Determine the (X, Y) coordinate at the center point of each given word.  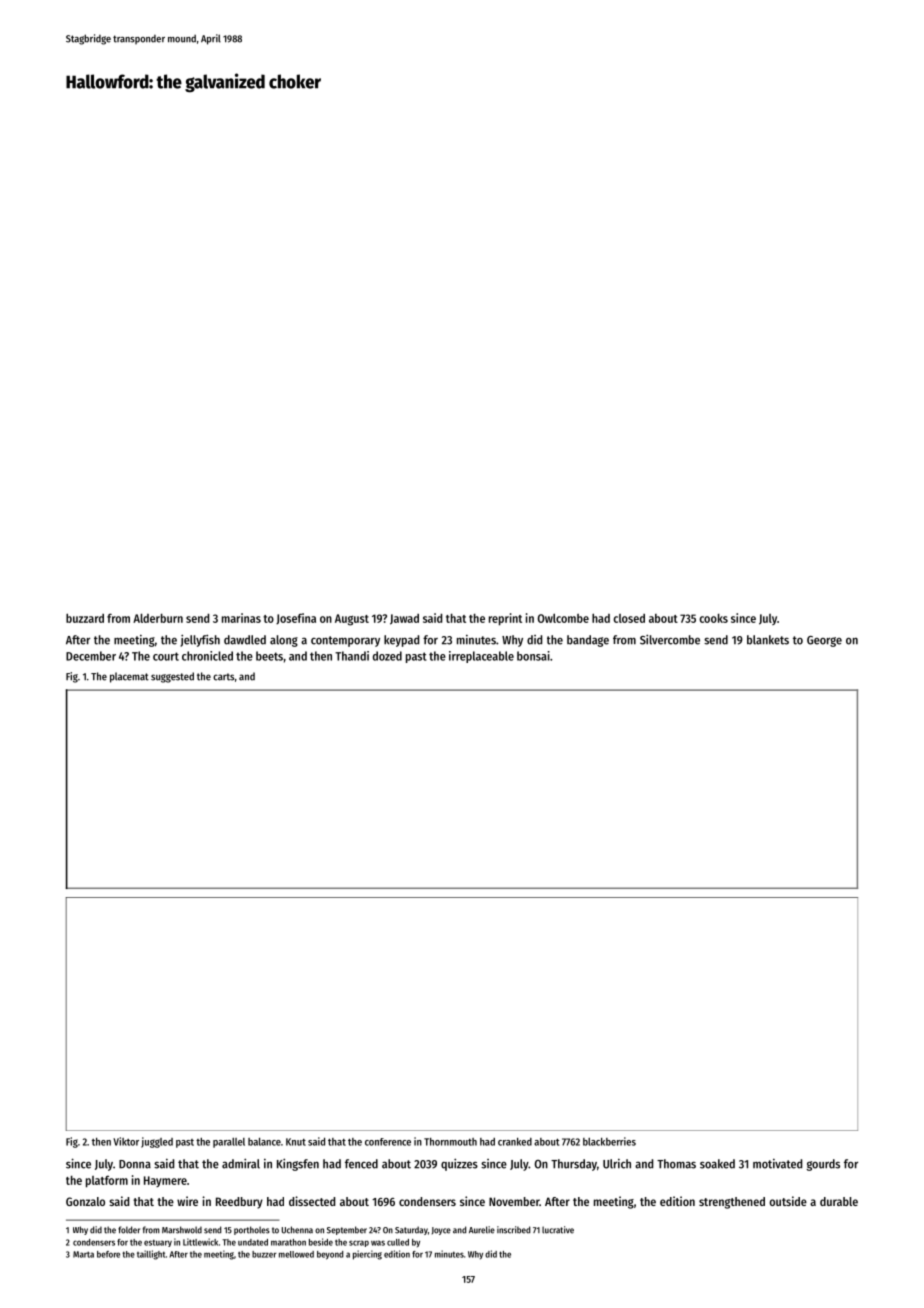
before (108, 1254)
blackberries (609, 1141)
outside (788, 1201)
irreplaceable (481, 657)
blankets (768, 640)
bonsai (533, 656)
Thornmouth (450, 1142)
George (824, 641)
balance (264, 1142)
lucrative (558, 1230)
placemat (129, 677)
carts (223, 677)
